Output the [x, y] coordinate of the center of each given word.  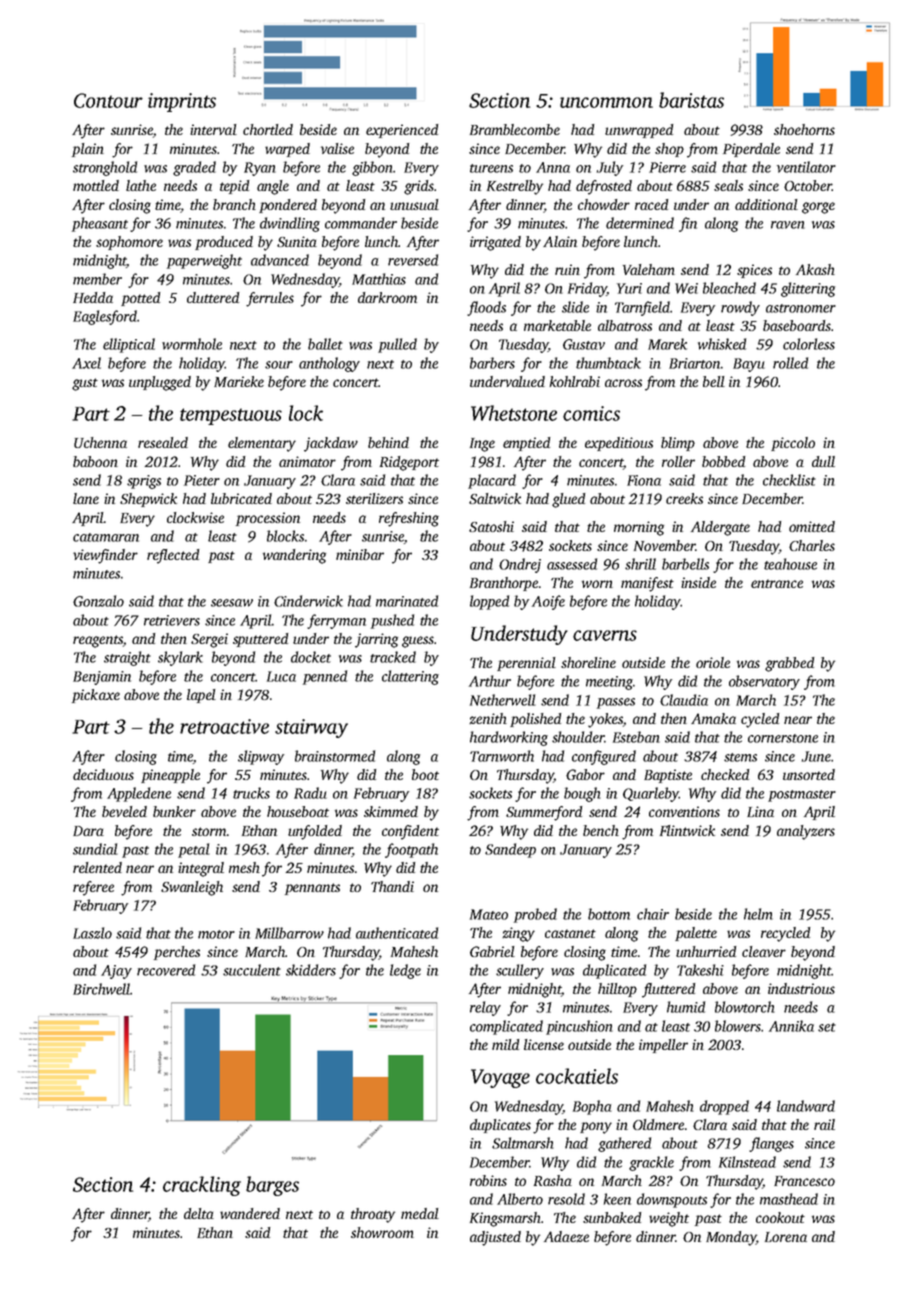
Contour [108, 100]
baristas [691, 100]
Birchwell [101, 989]
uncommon [606, 102]
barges [272, 1186]
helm [758, 914]
